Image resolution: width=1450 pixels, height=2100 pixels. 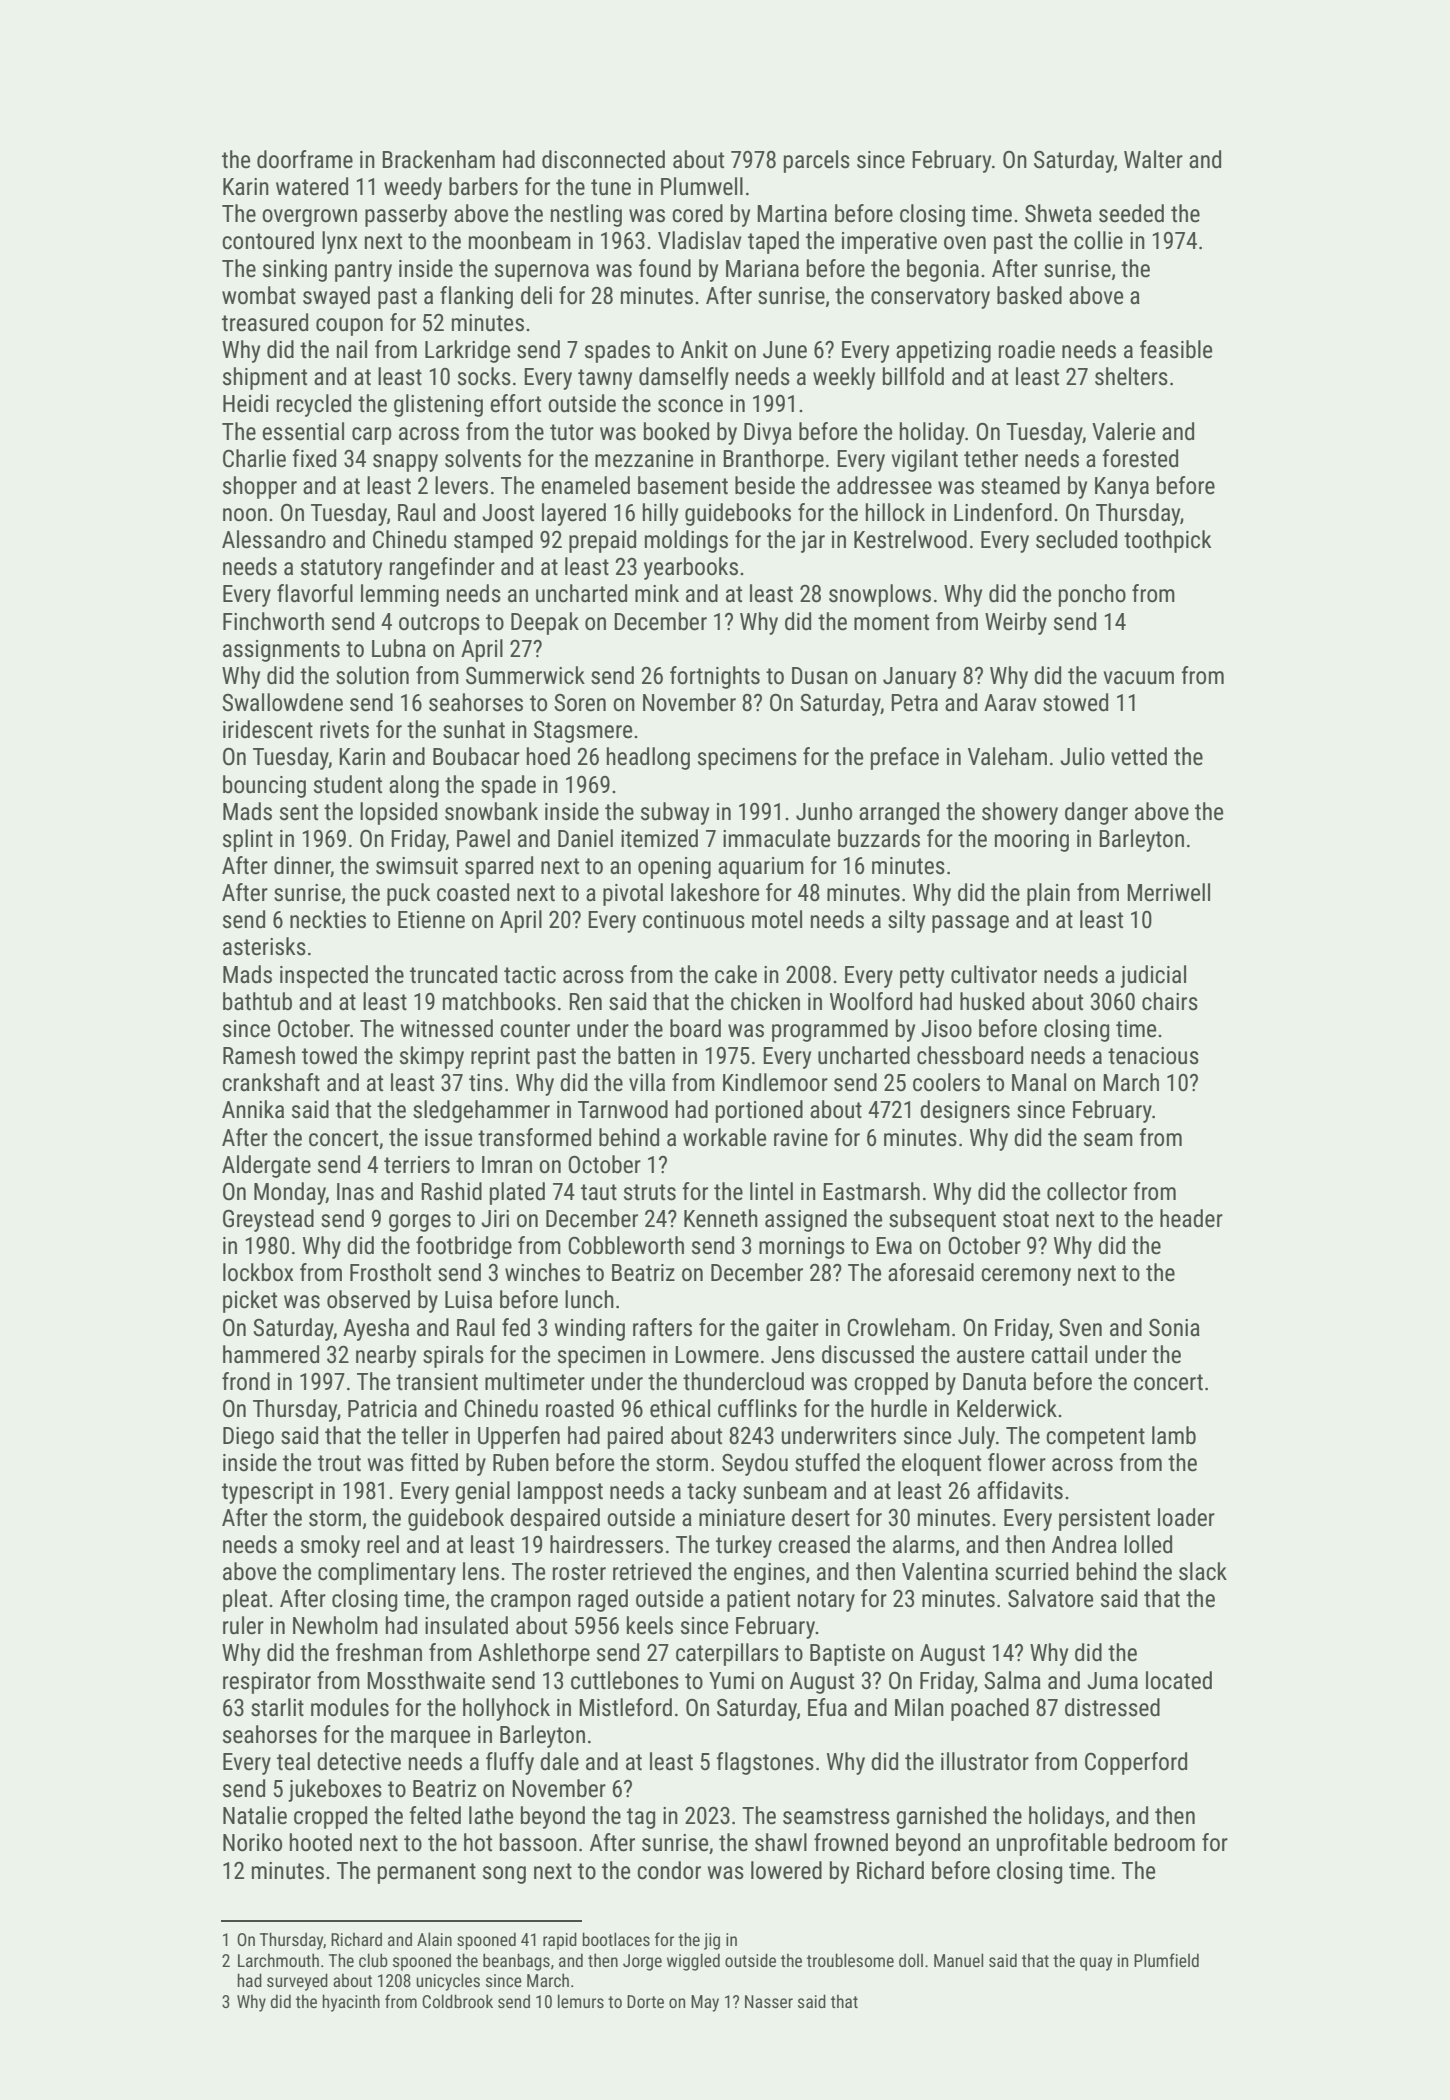 What do you see at coordinates (1153, 159) in the screenshot?
I see `Walter` at bounding box center [1153, 159].
